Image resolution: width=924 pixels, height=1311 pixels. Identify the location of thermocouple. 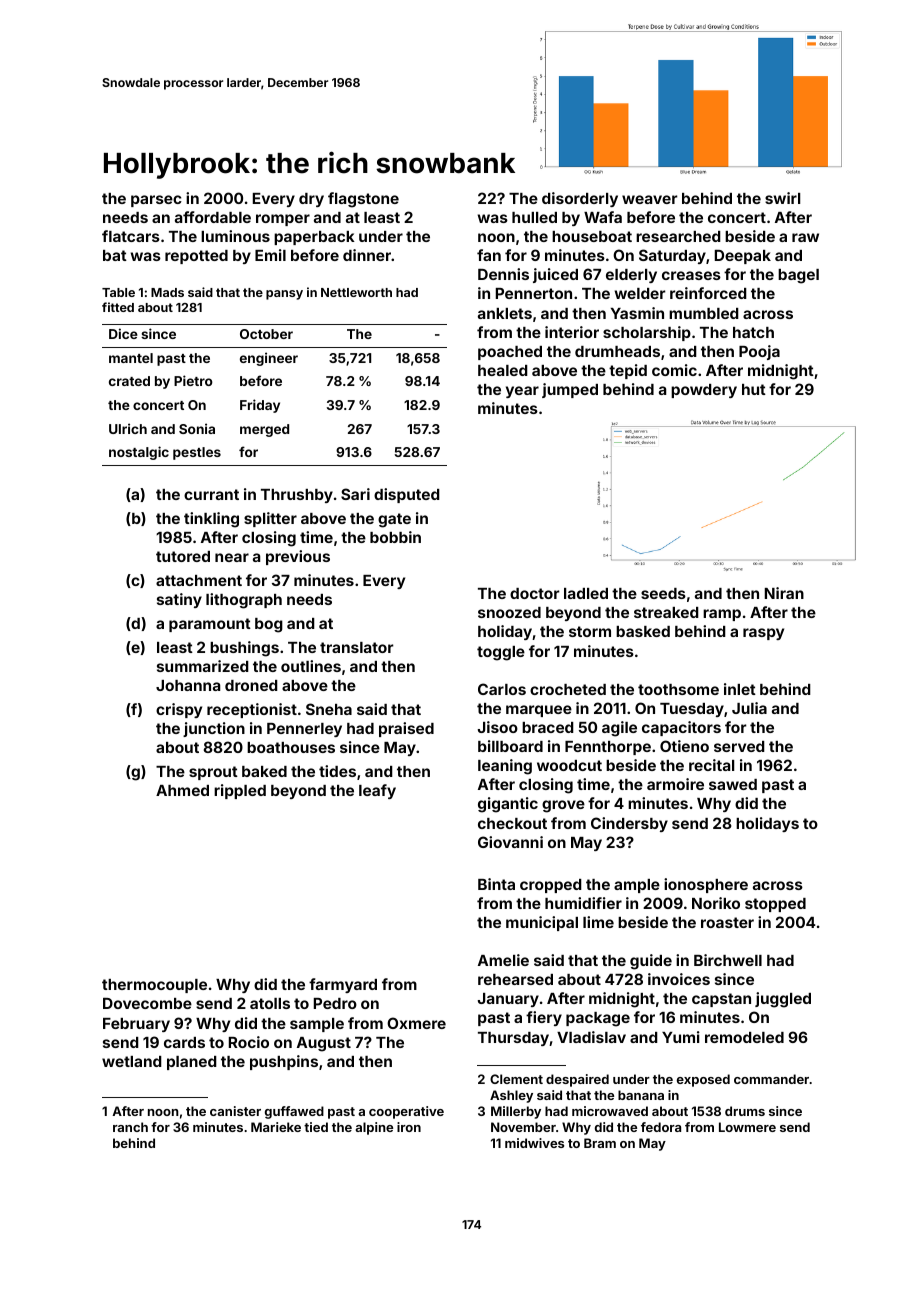
(154, 986).
